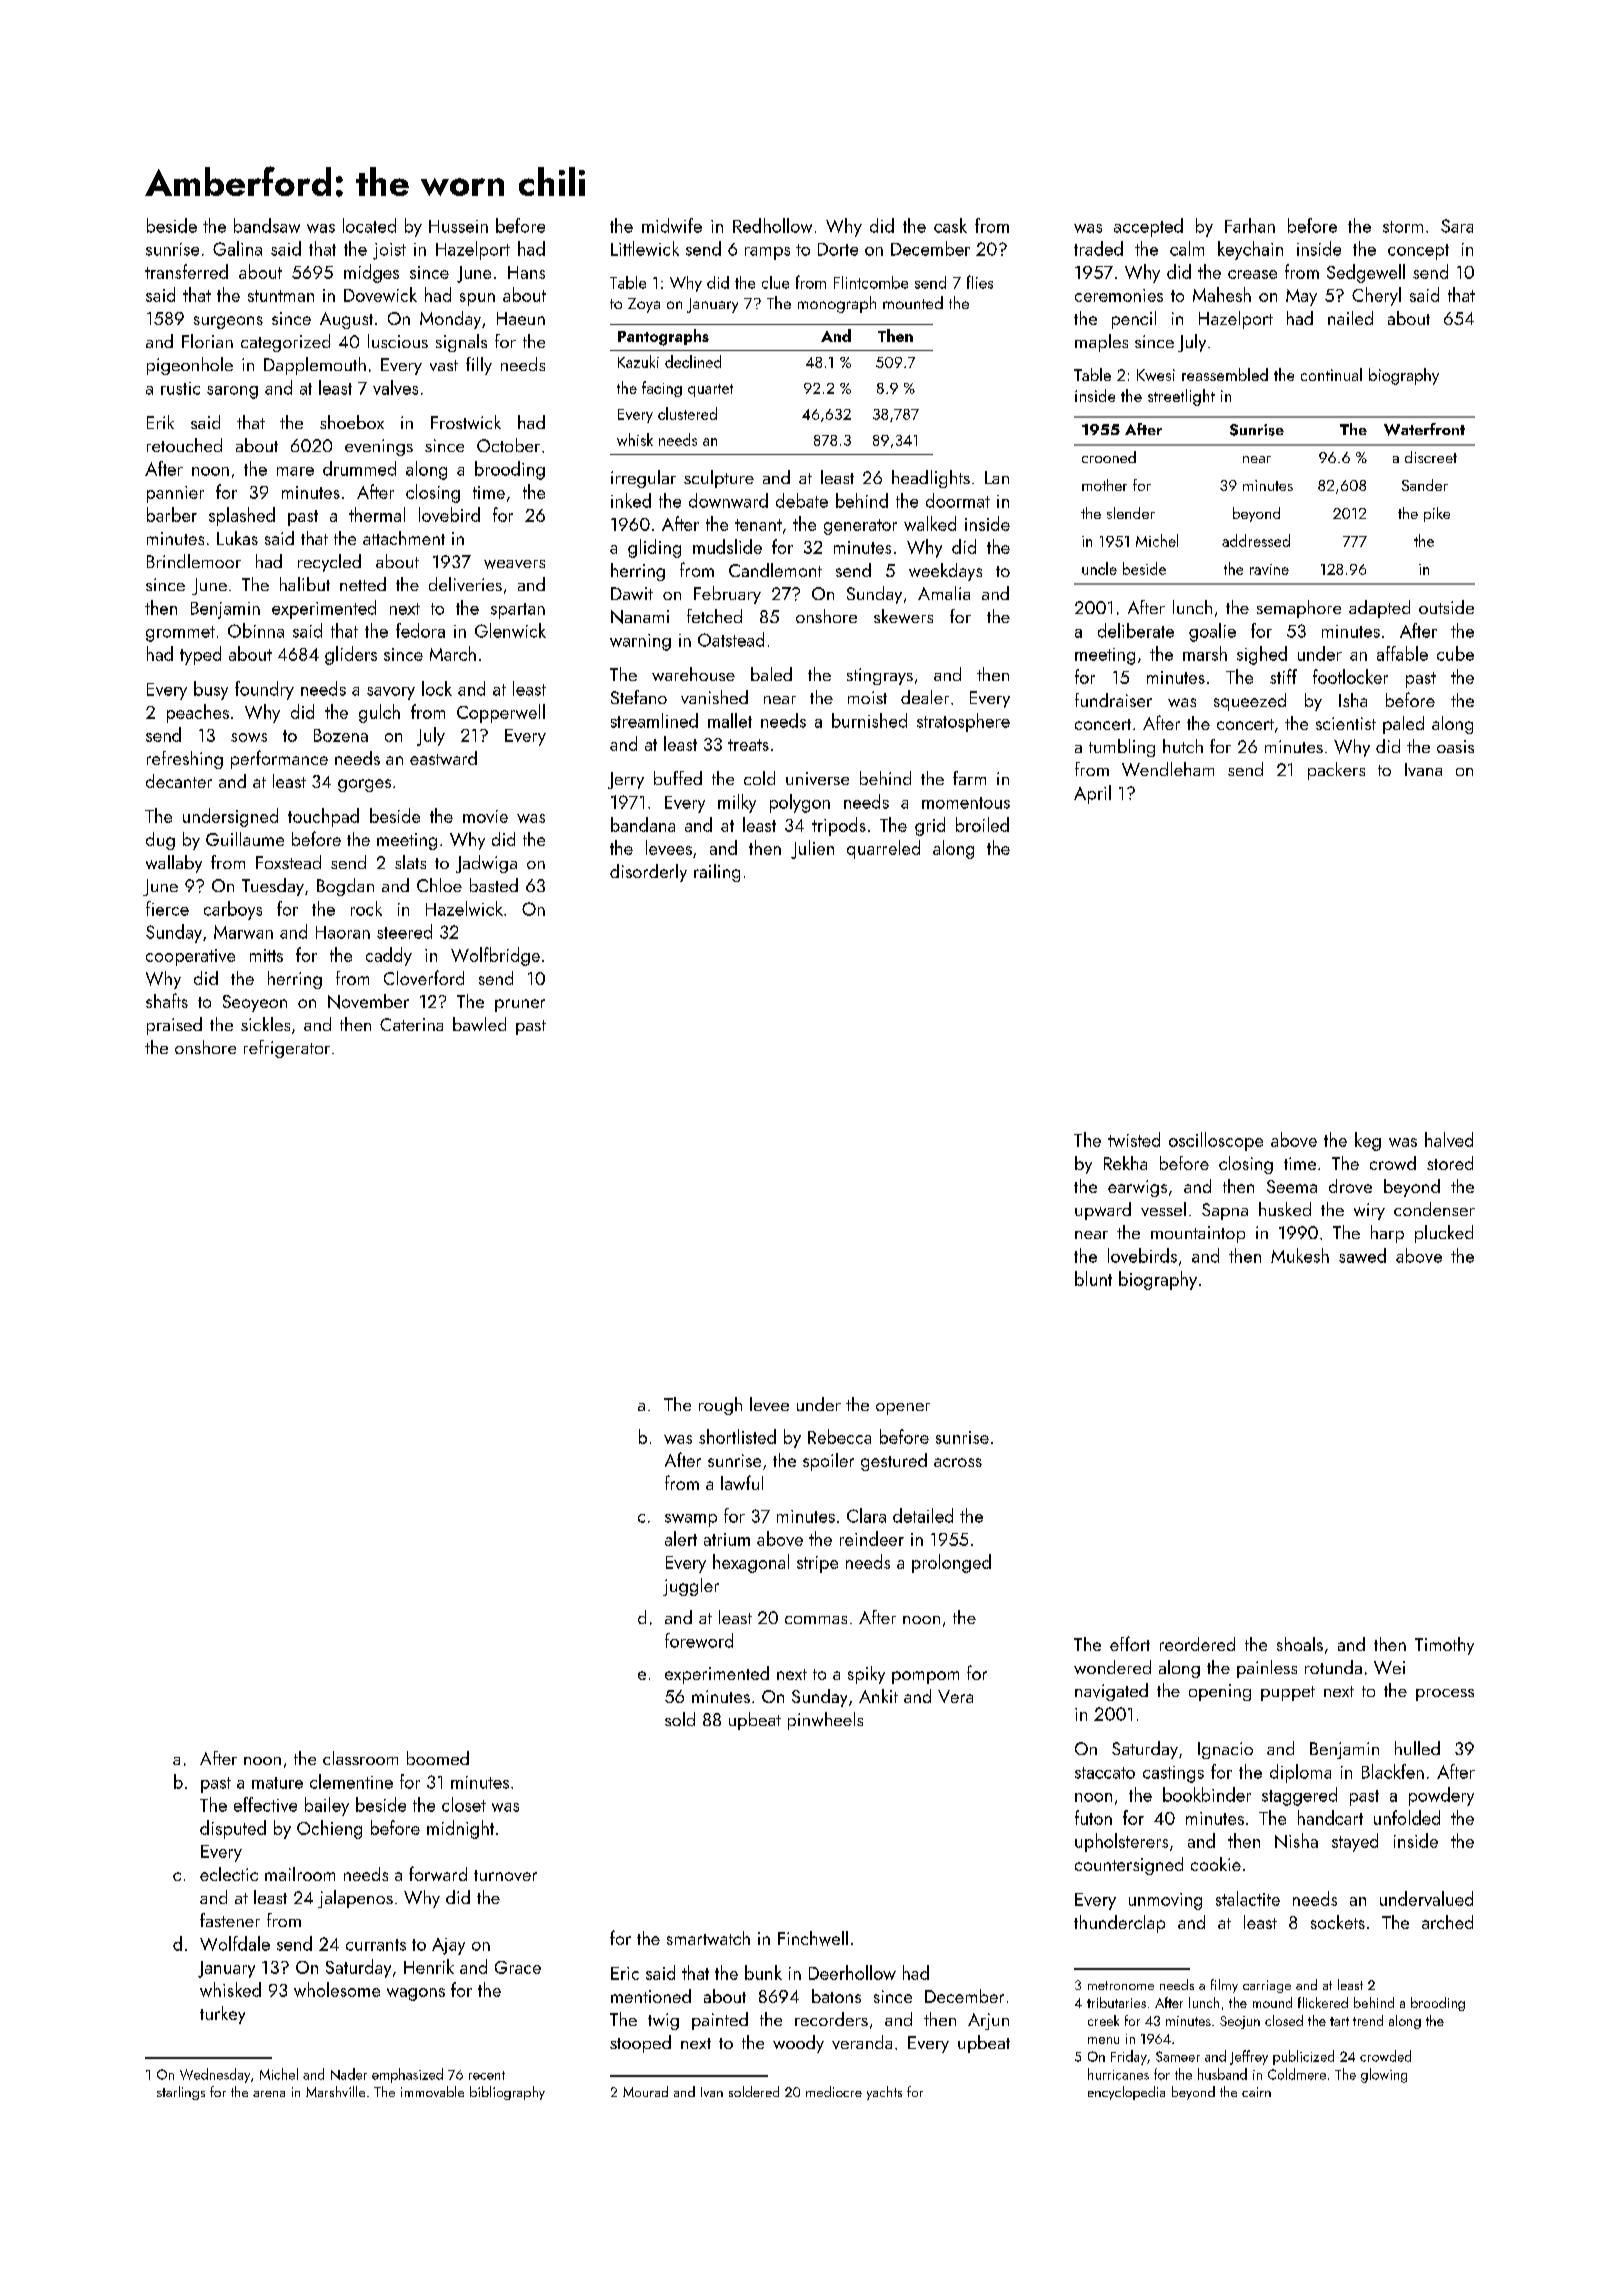 Image resolution: width=1620 pixels, height=2292 pixels. What do you see at coordinates (1384, 2075) in the image?
I see `glowing` at bounding box center [1384, 2075].
